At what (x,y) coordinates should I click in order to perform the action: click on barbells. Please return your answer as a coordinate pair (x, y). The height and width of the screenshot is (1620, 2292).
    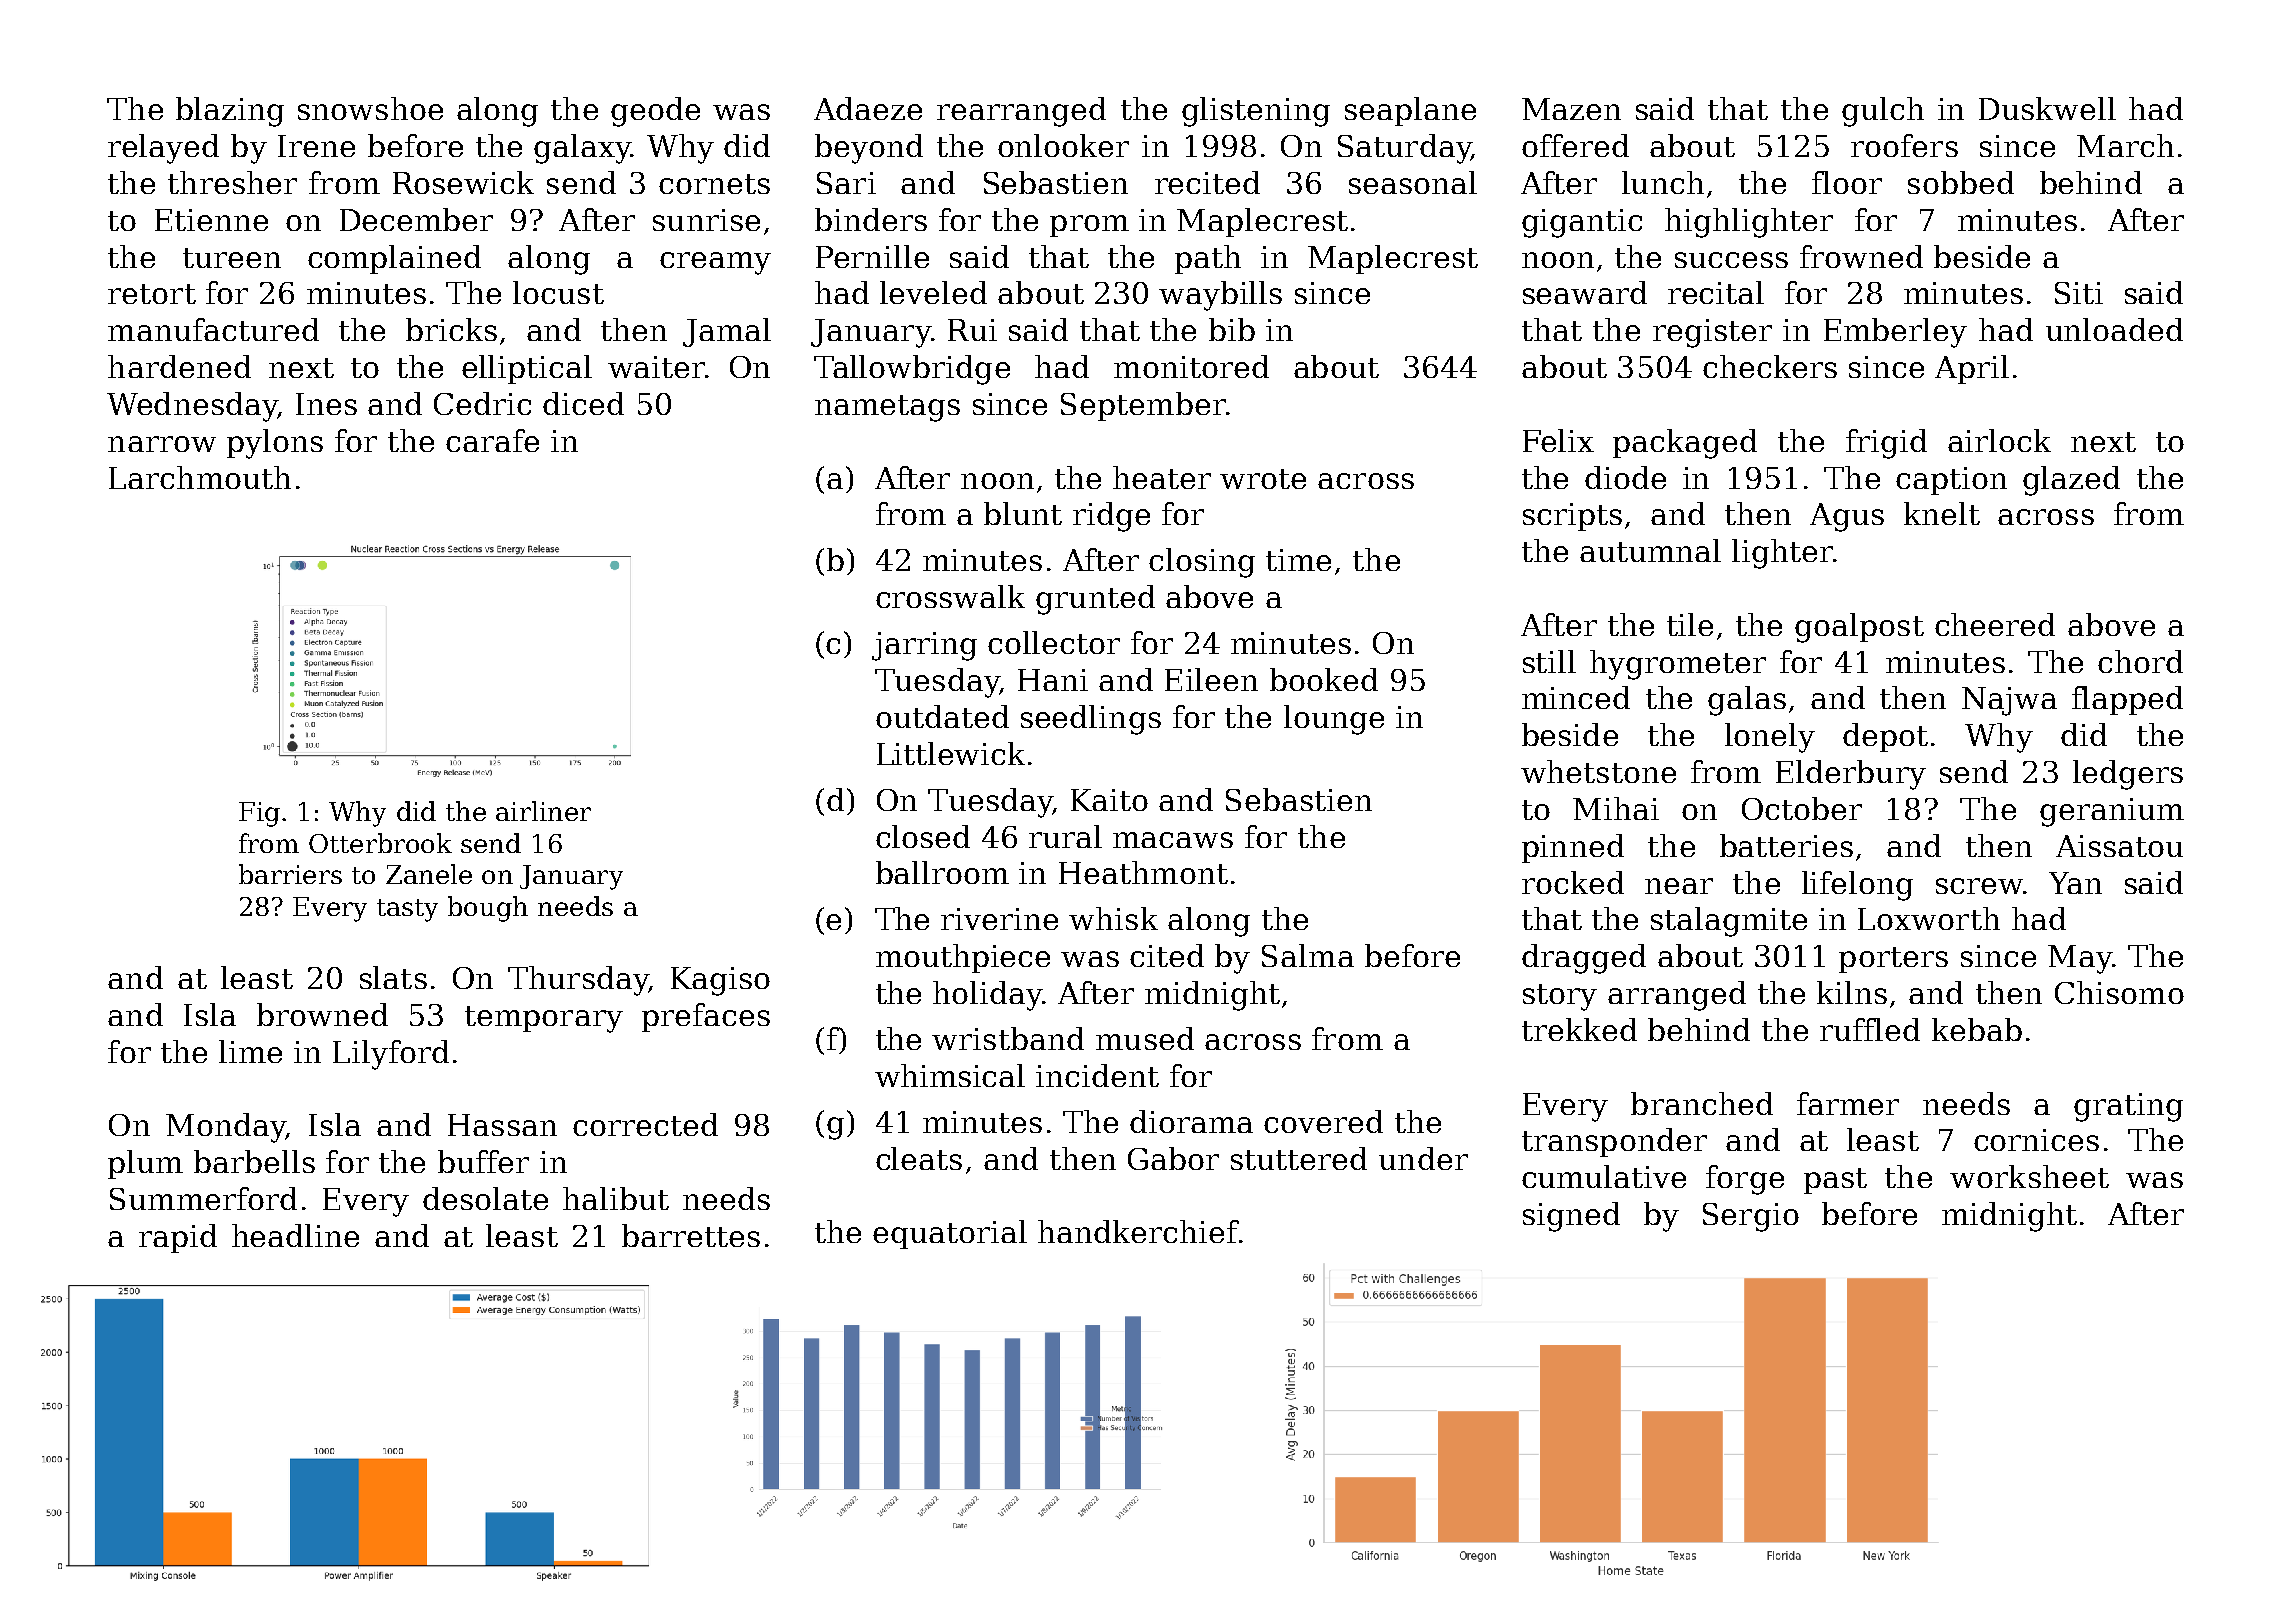
    Looking at the image, I should click on (254, 1161).
